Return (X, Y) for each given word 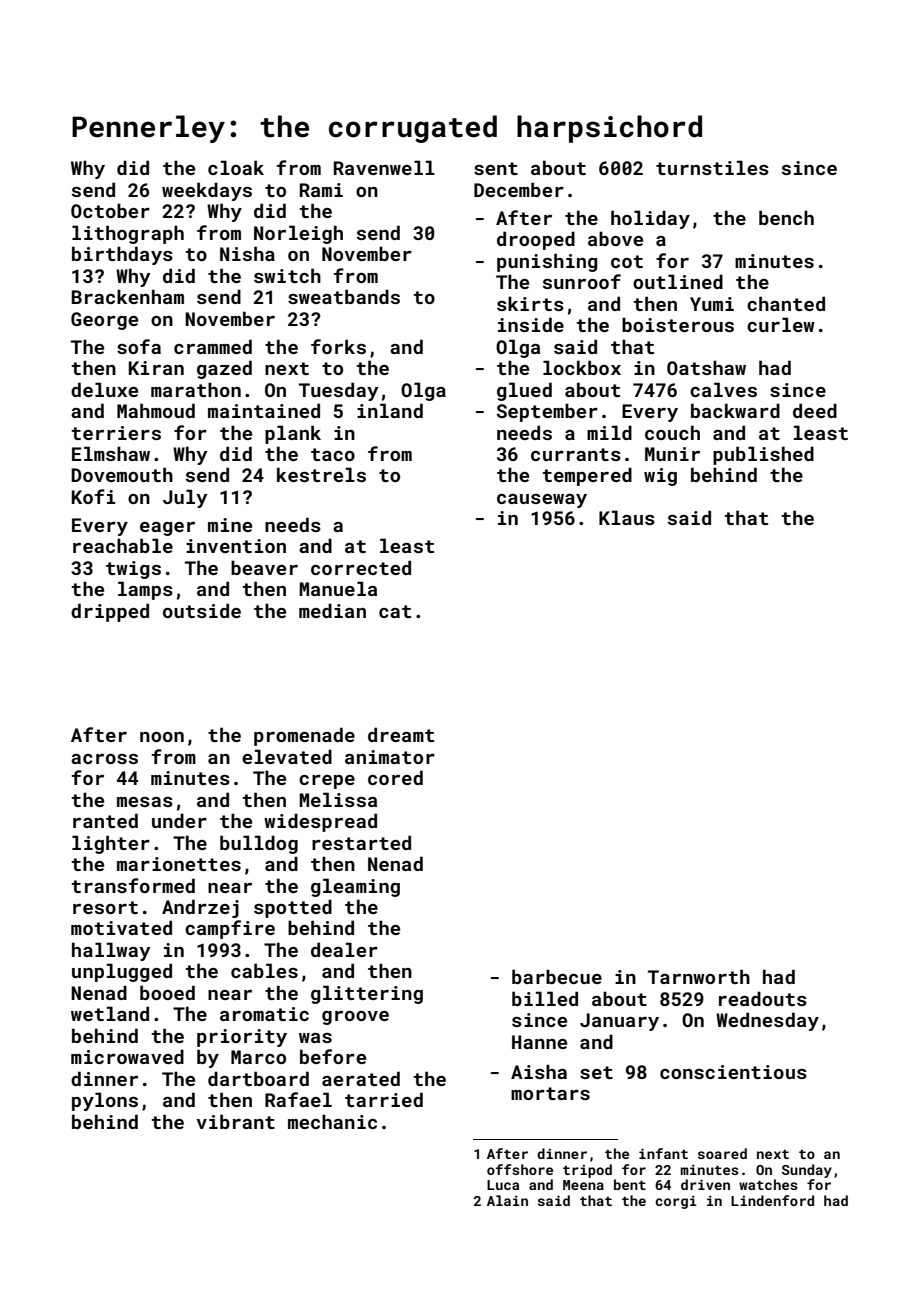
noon (162, 737)
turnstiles (712, 167)
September (547, 412)
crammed (213, 346)
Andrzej (200, 908)
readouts (763, 998)
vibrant (236, 1121)
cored (395, 777)
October (110, 210)
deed (815, 410)
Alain (507, 1200)
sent (496, 168)
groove (355, 1018)
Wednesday (767, 1021)
